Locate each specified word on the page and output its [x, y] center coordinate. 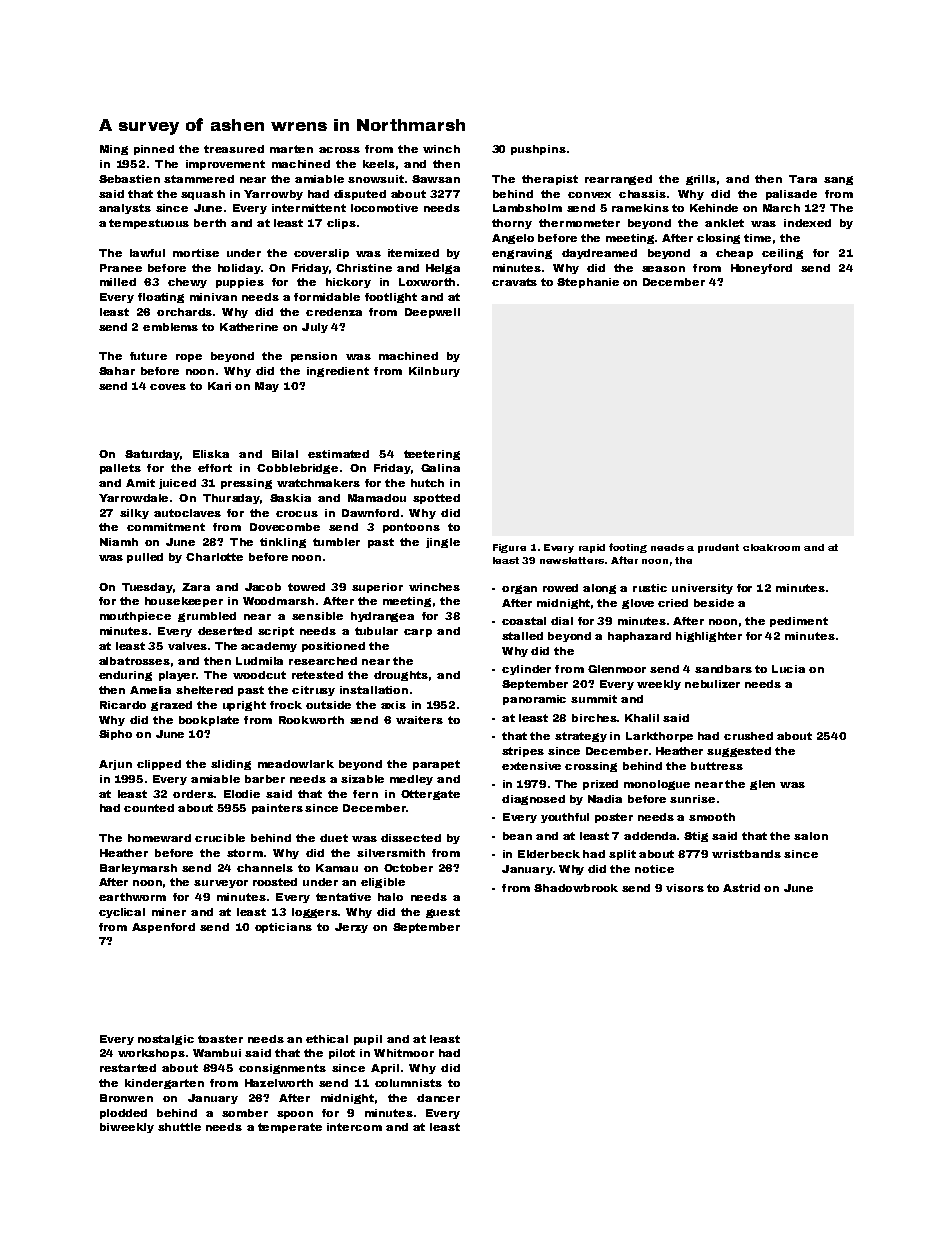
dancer [438, 1098]
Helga [443, 269]
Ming [114, 150]
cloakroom [771, 547]
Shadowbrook [576, 888]
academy [269, 647]
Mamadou [377, 498]
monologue [657, 785]
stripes [523, 752]
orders [193, 794]
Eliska [211, 454]
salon [811, 836]
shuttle [179, 1127]
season [663, 269]
